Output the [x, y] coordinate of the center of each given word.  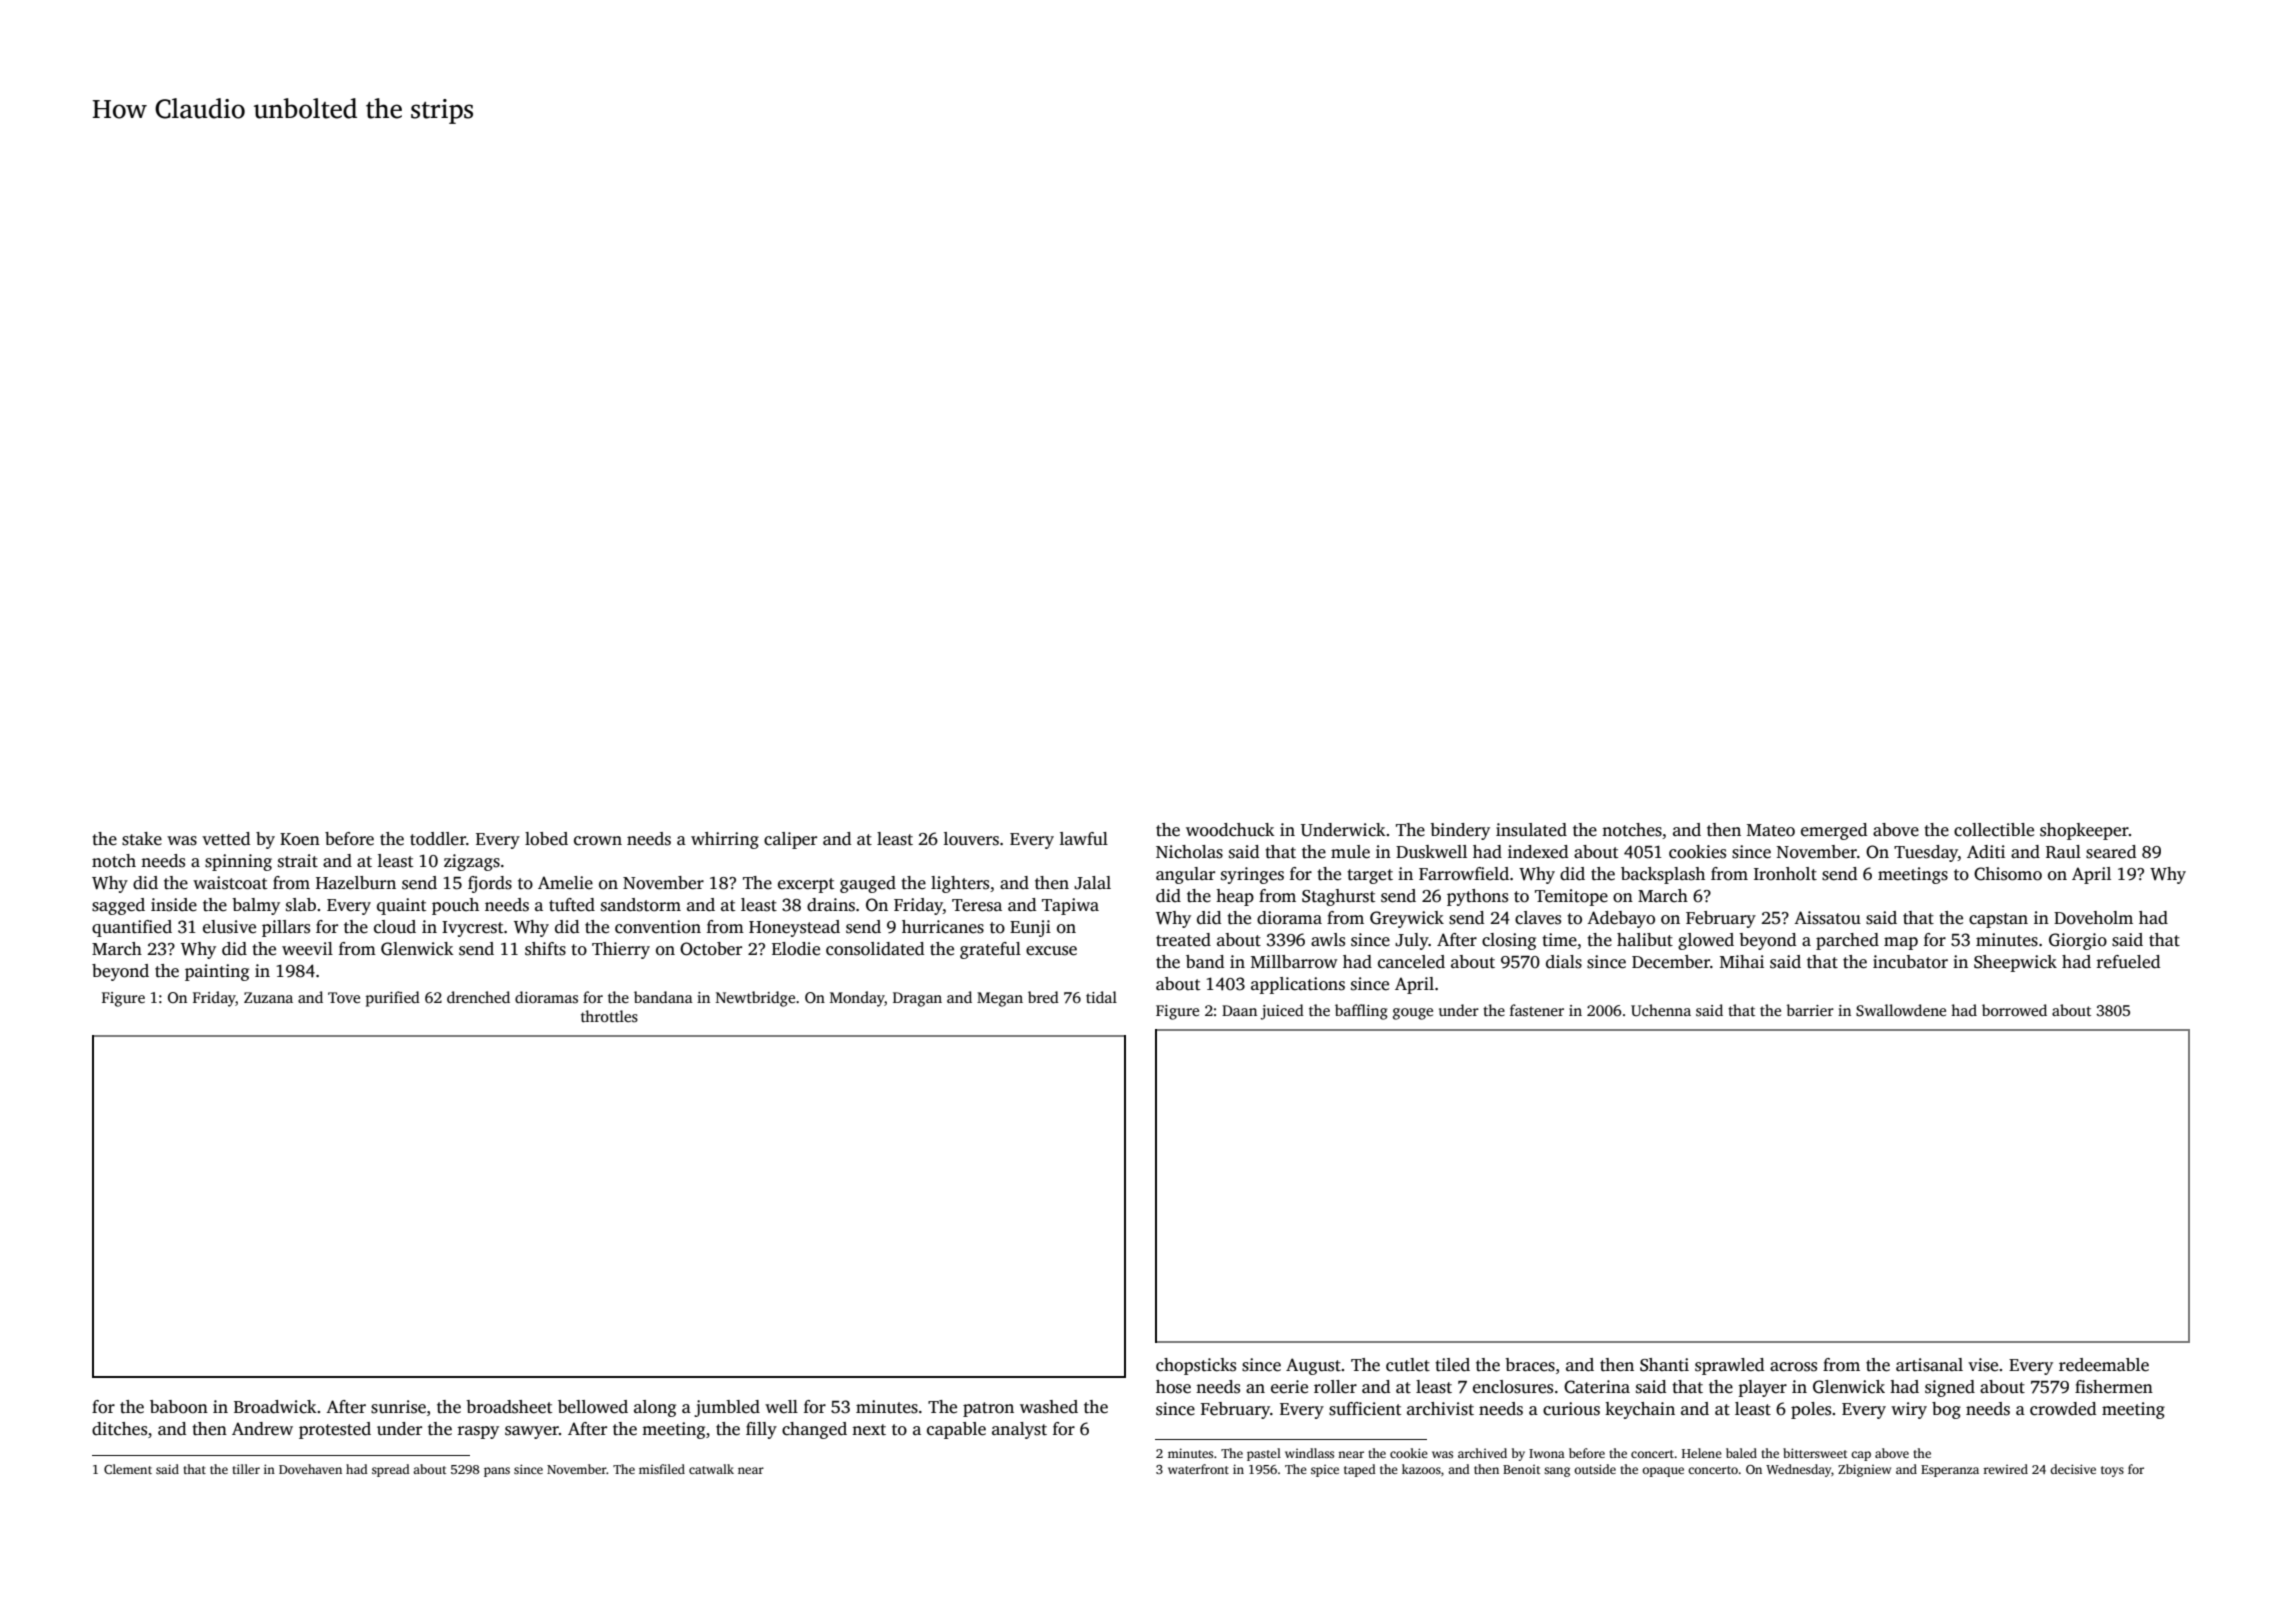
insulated [1531, 830]
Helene [1702, 1453]
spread [391, 1470]
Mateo [1771, 830]
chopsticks [1196, 1366]
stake [142, 839]
